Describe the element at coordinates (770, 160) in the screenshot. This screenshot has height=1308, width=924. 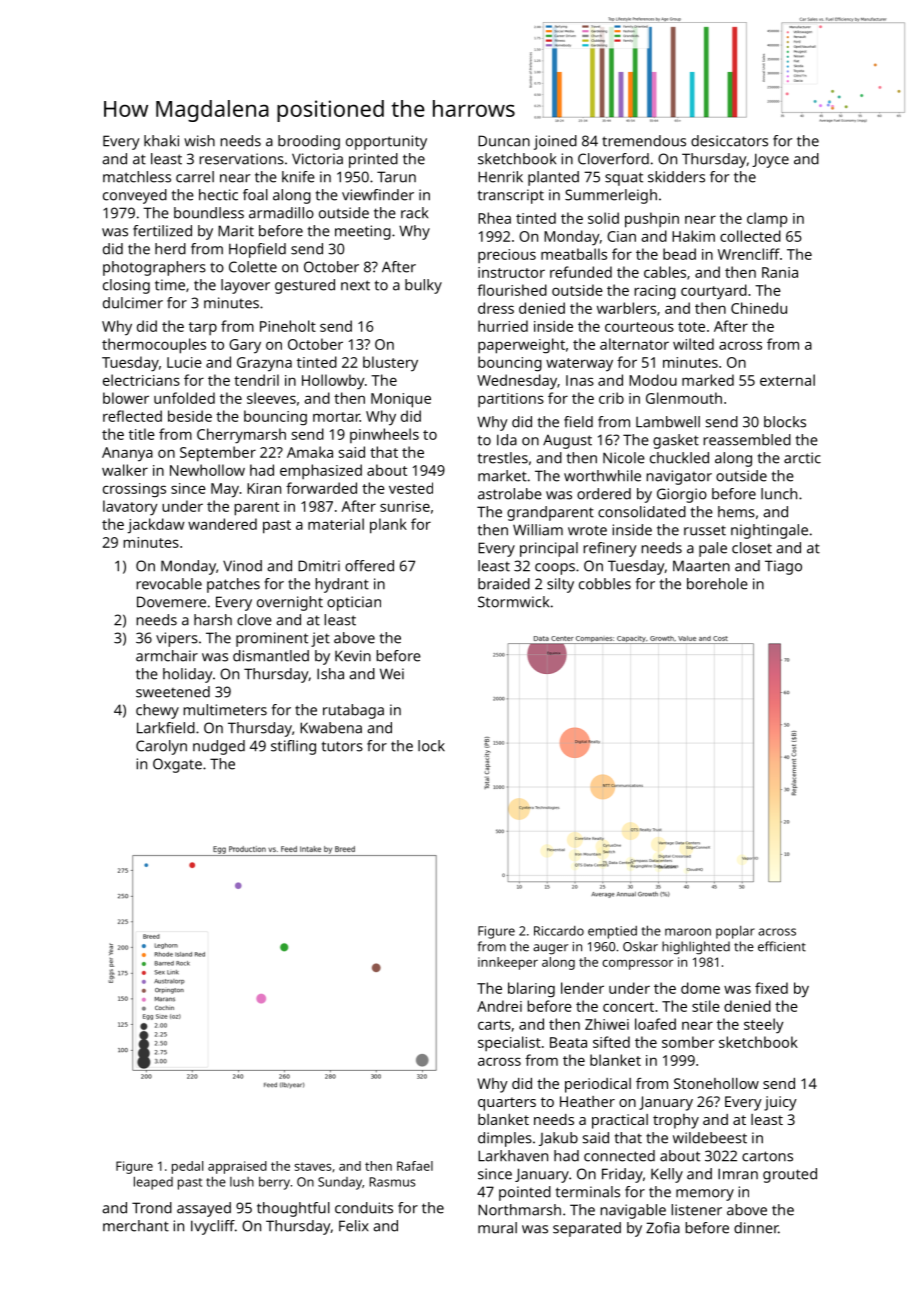
I see `Joyce` at that location.
